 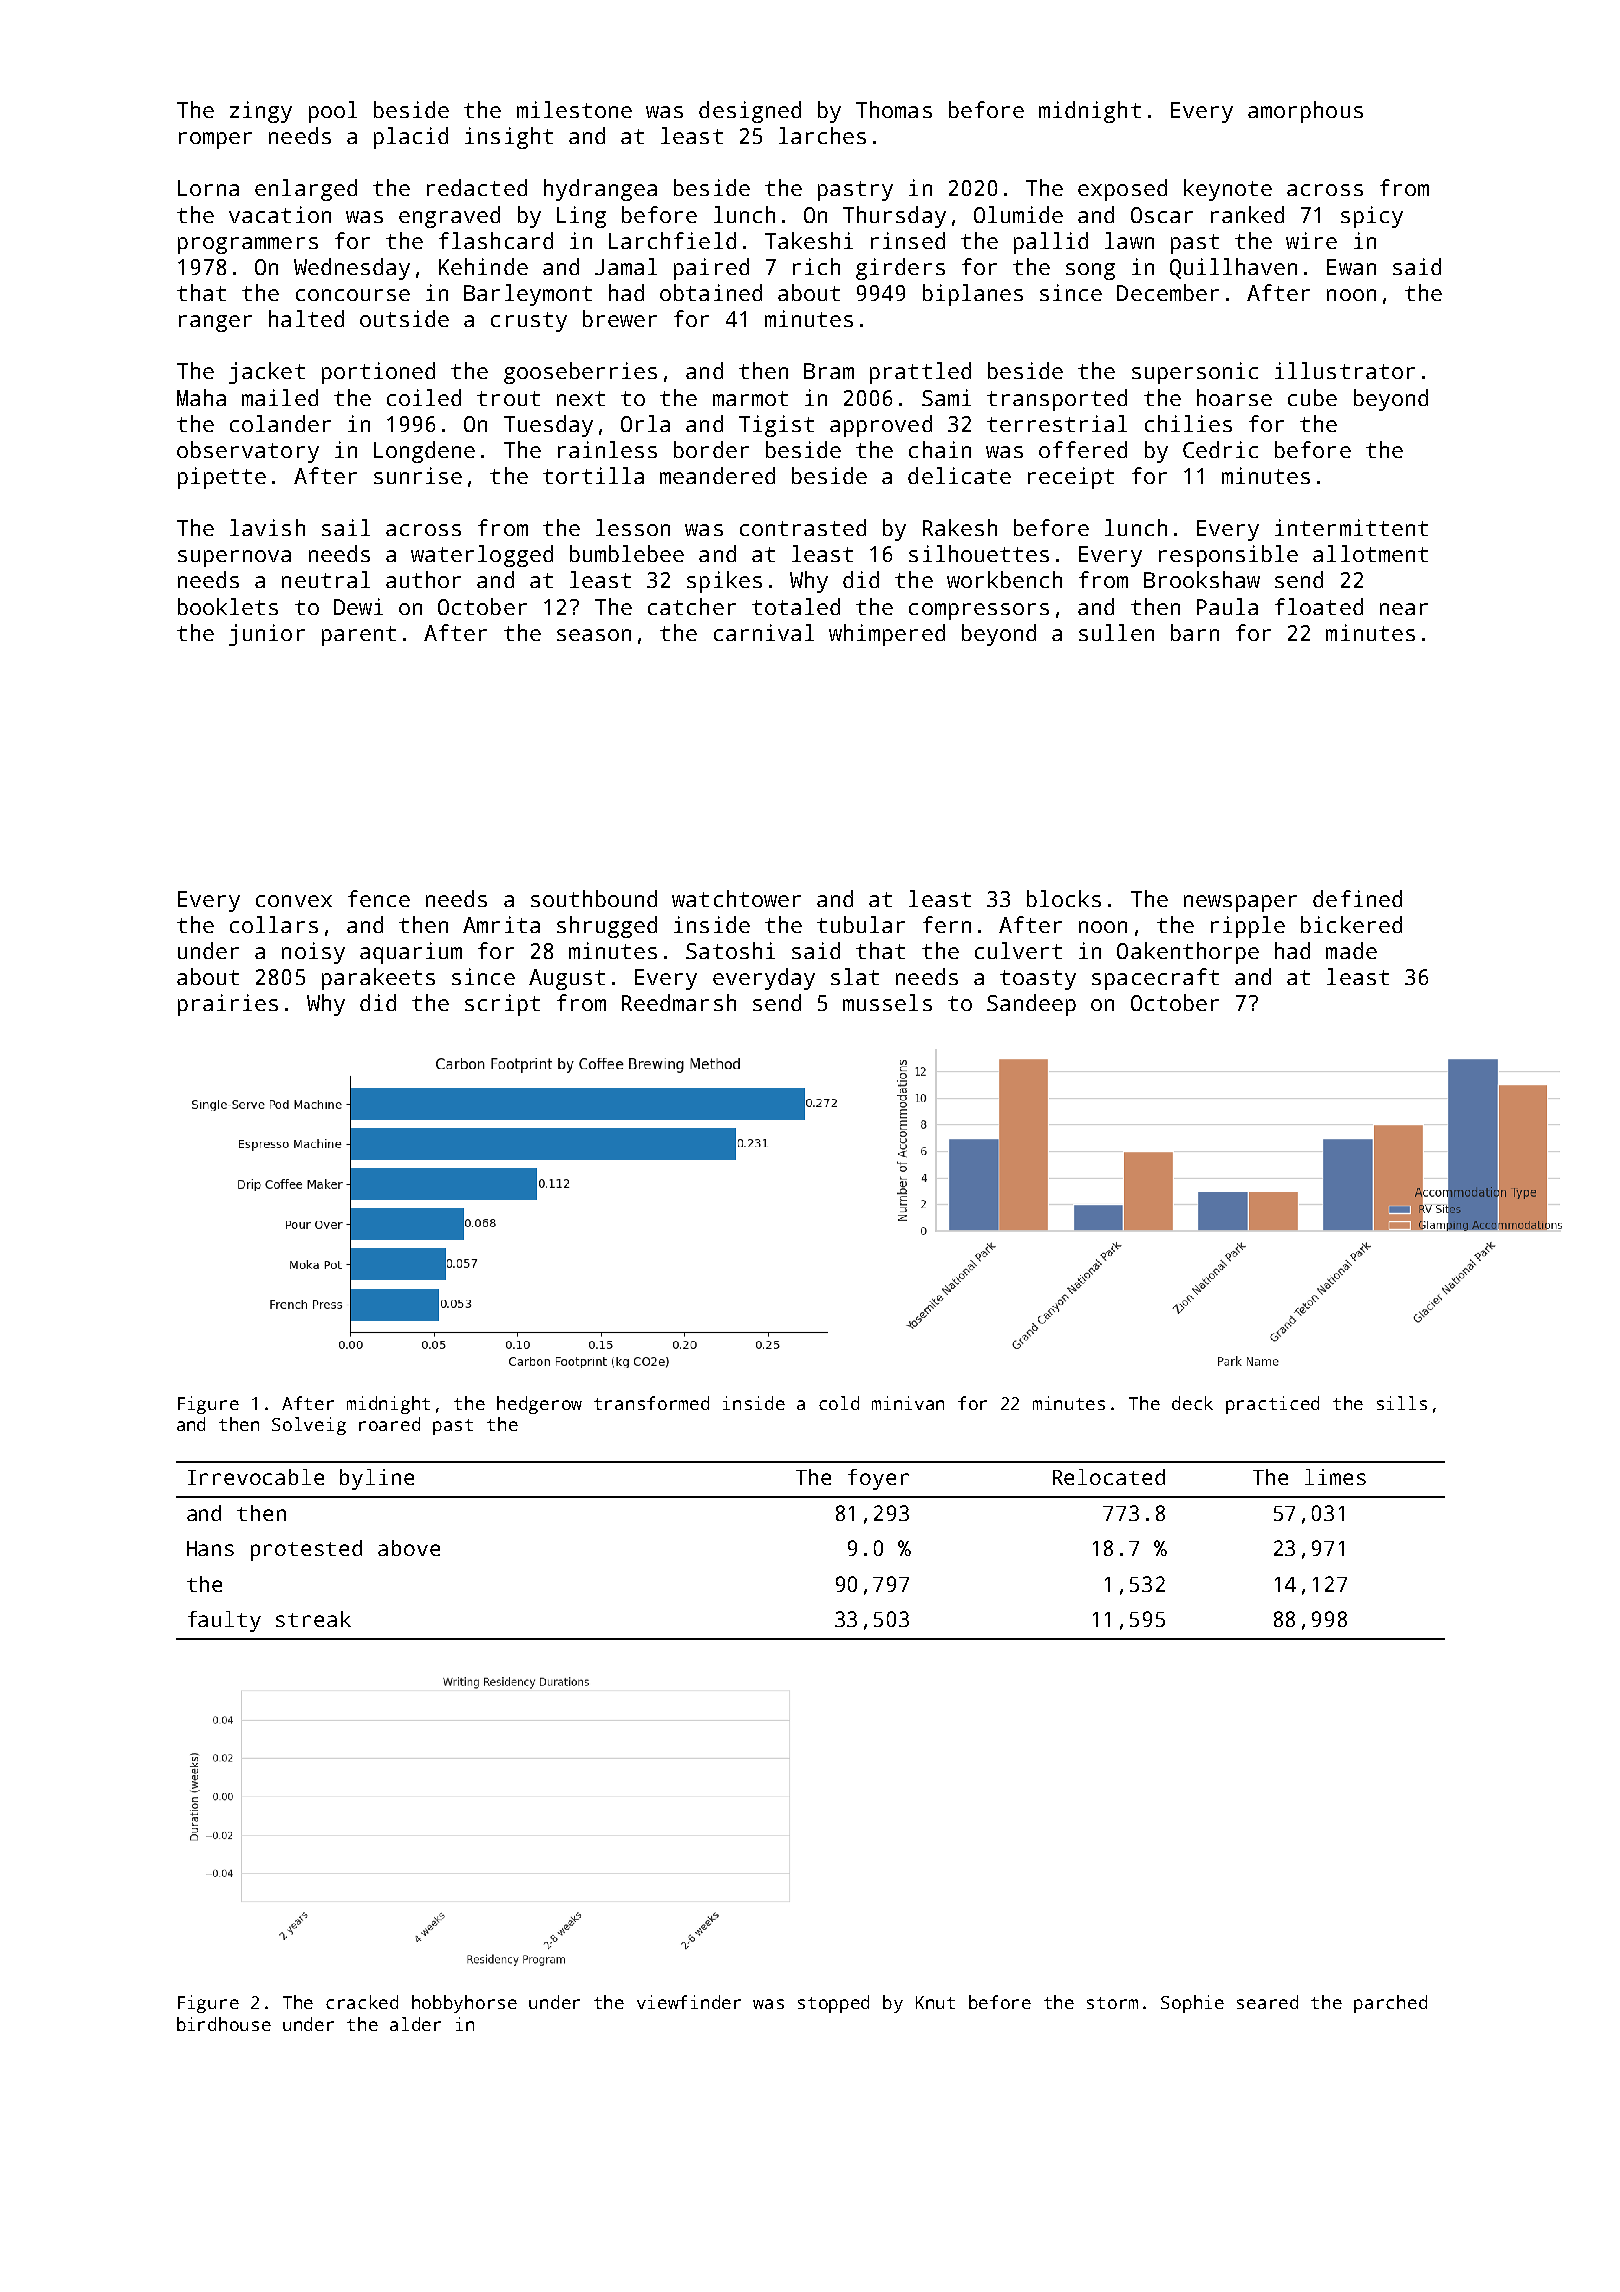 What do you see at coordinates (228, 1005) in the screenshot?
I see `prairies` at bounding box center [228, 1005].
